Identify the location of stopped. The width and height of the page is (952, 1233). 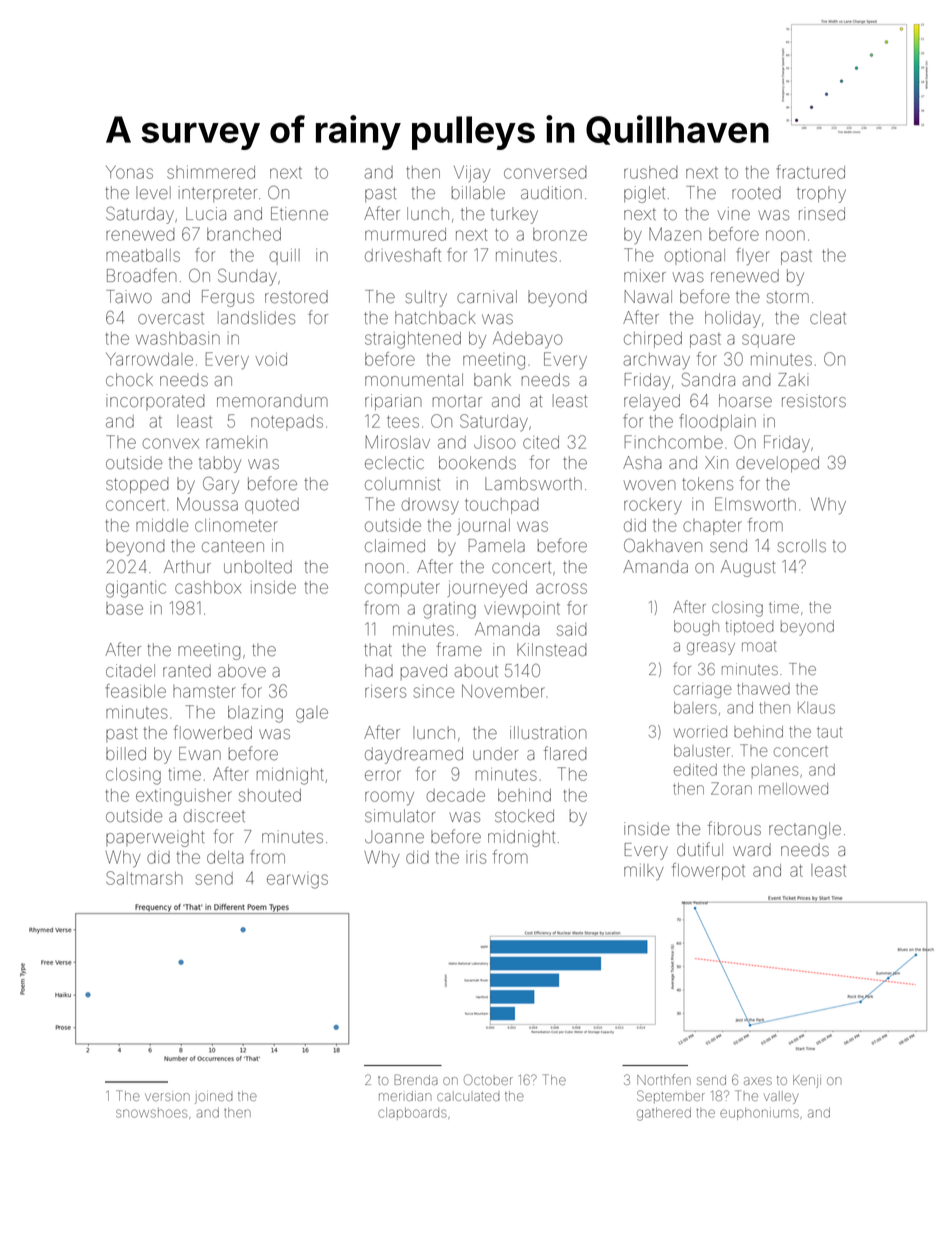
(137, 485).
